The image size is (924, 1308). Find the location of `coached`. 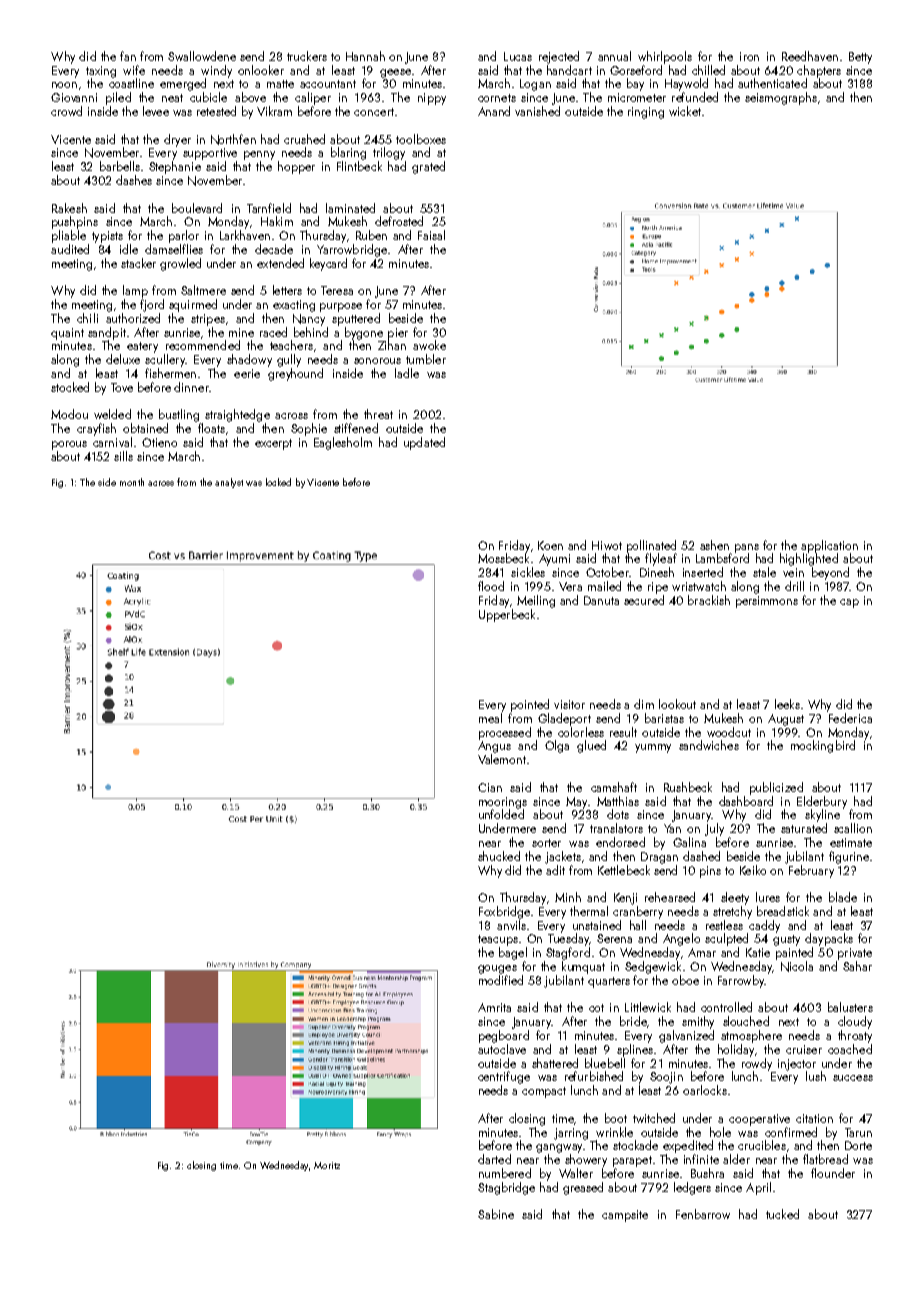

coached is located at coordinates (850, 1049).
